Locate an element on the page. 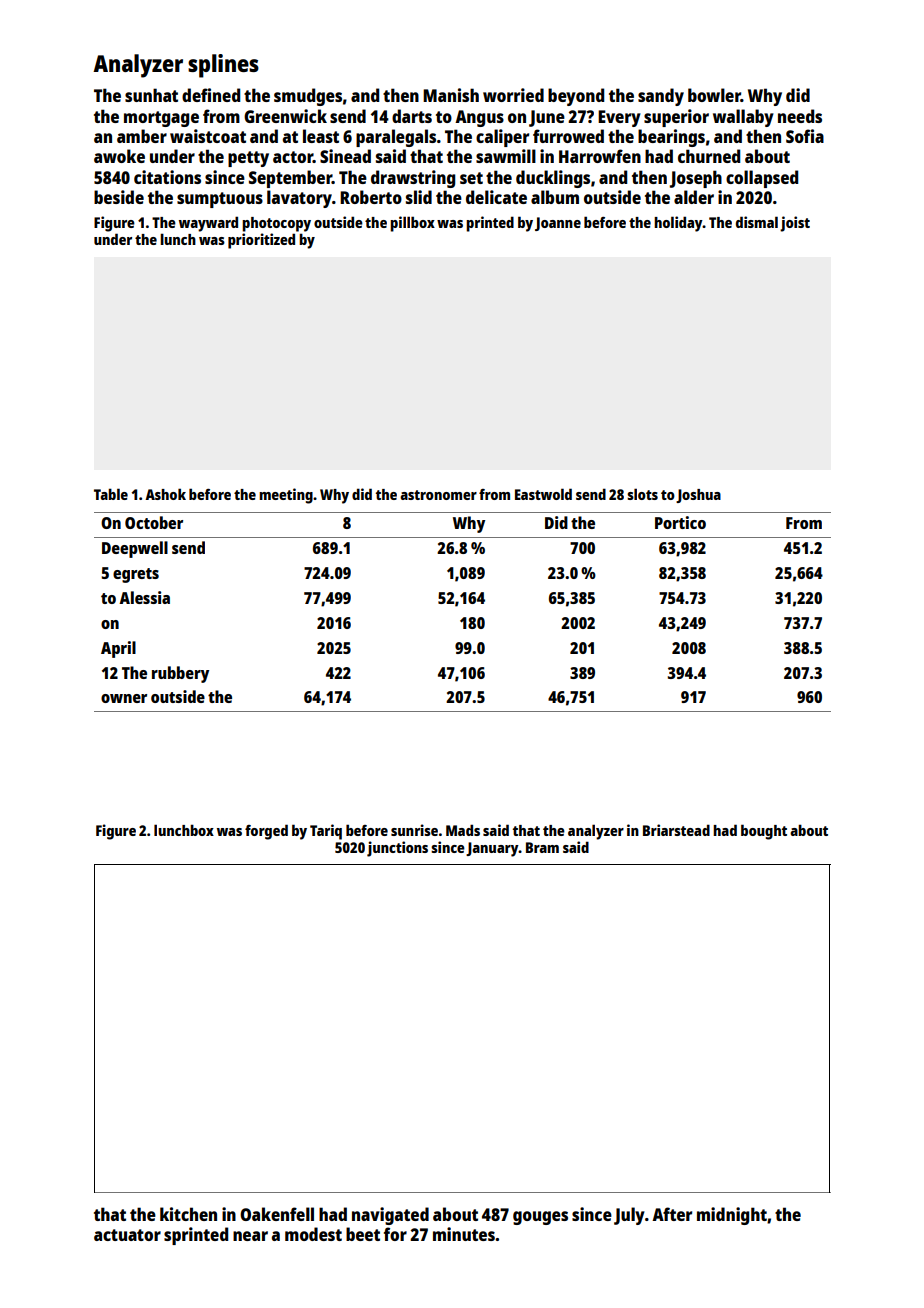  forged is located at coordinates (266, 832).
